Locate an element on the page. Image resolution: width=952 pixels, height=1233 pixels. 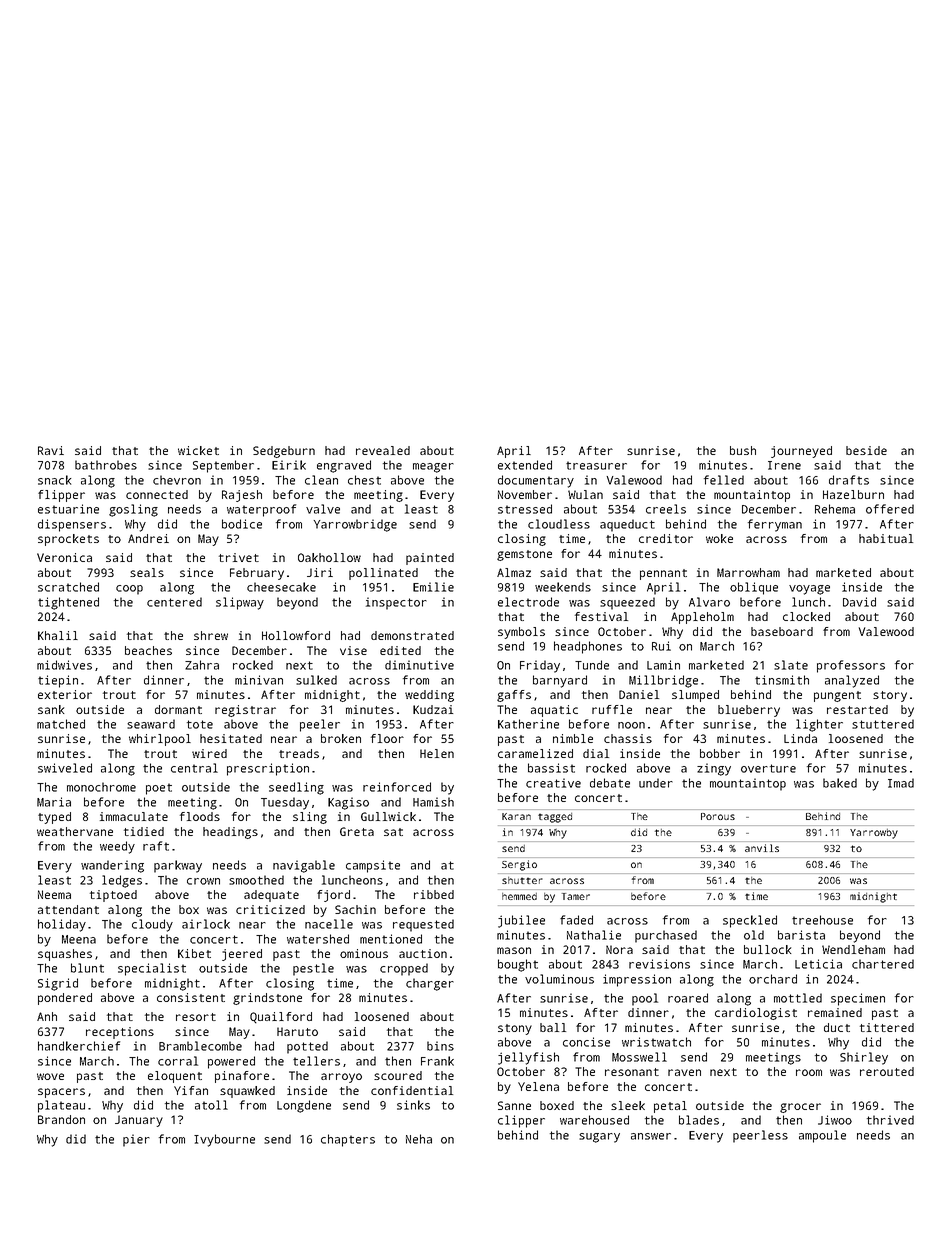
story is located at coordinates (890, 696).
